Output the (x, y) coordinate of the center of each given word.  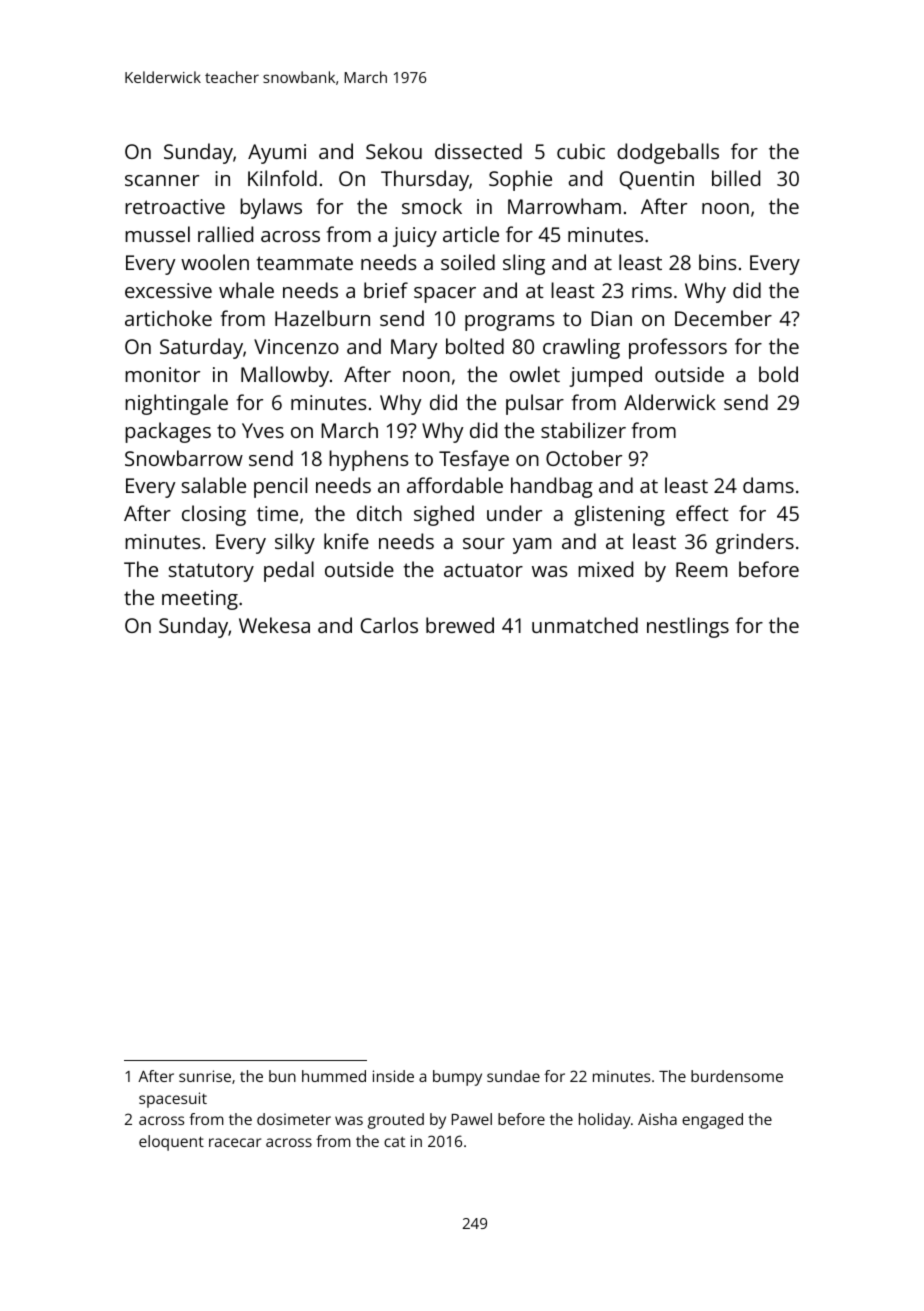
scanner (162, 180)
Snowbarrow (184, 458)
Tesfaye (474, 460)
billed (736, 178)
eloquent (171, 1143)
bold (778, 374)
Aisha (657, 1119)
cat (394, 1142)
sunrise (205, 1076)
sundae (513, 1076)
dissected (478, 151)
